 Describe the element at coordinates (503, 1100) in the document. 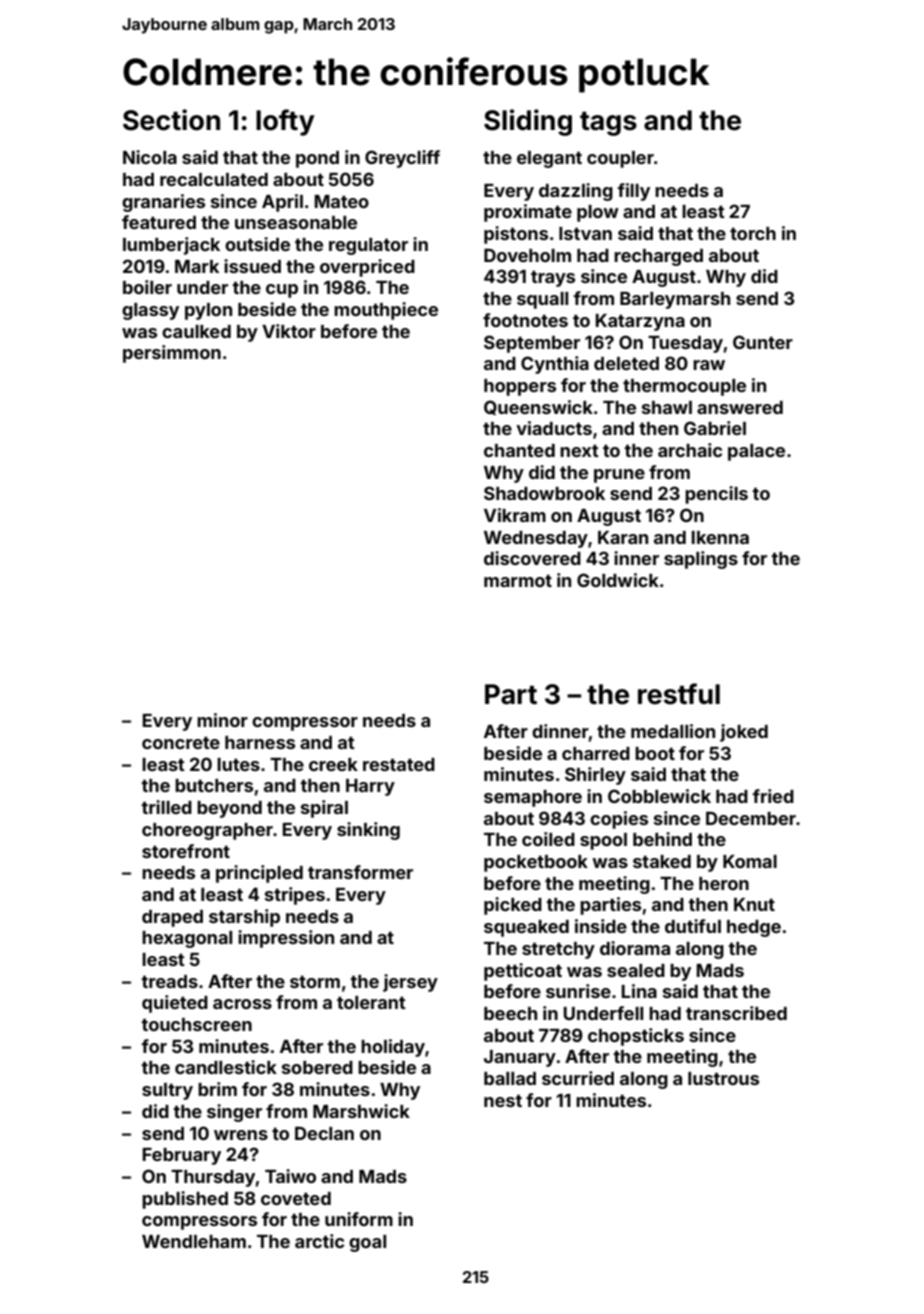

I see `nest` at that location.
